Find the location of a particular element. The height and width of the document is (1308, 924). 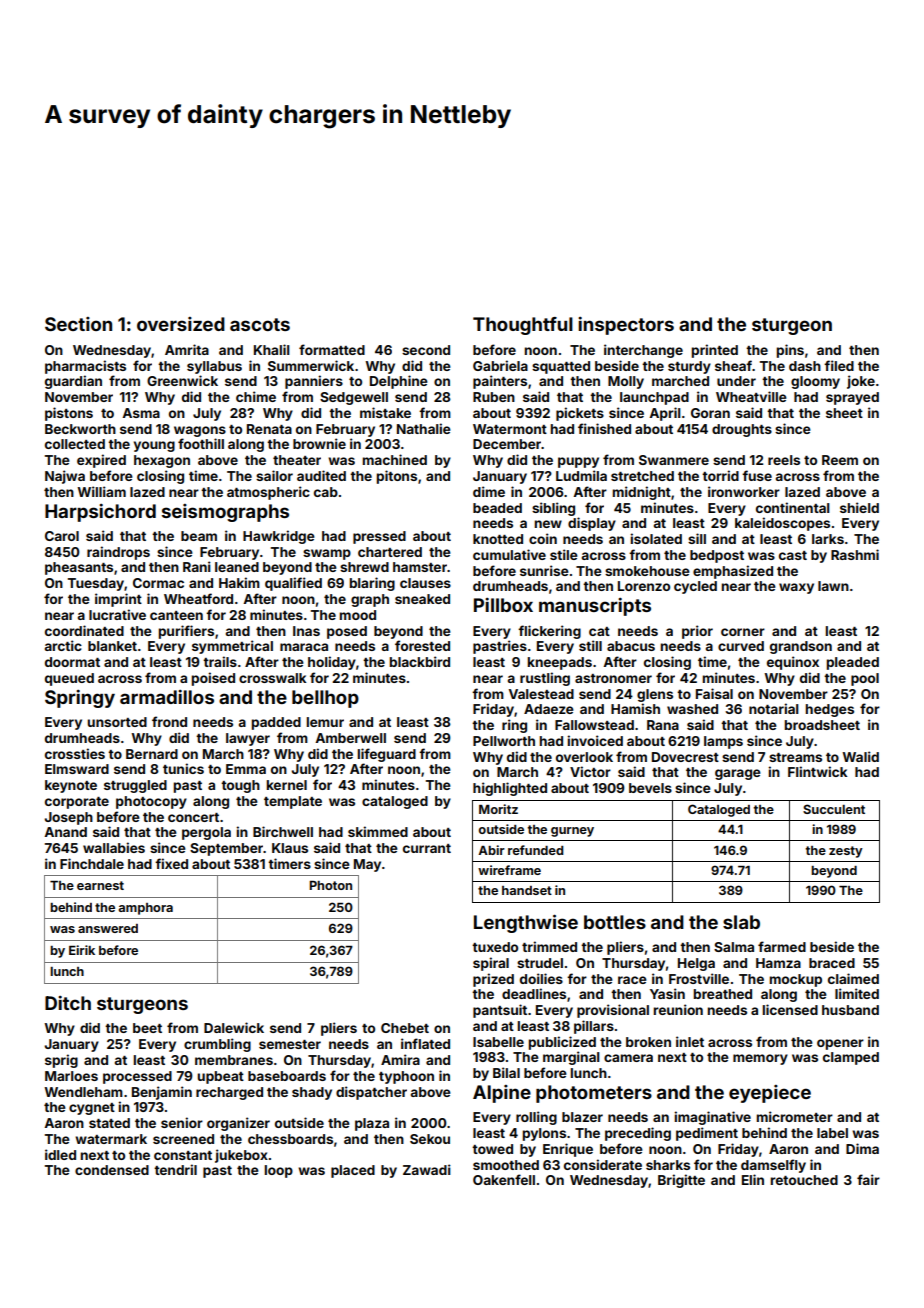

template is located at coordinates (293, 802).
